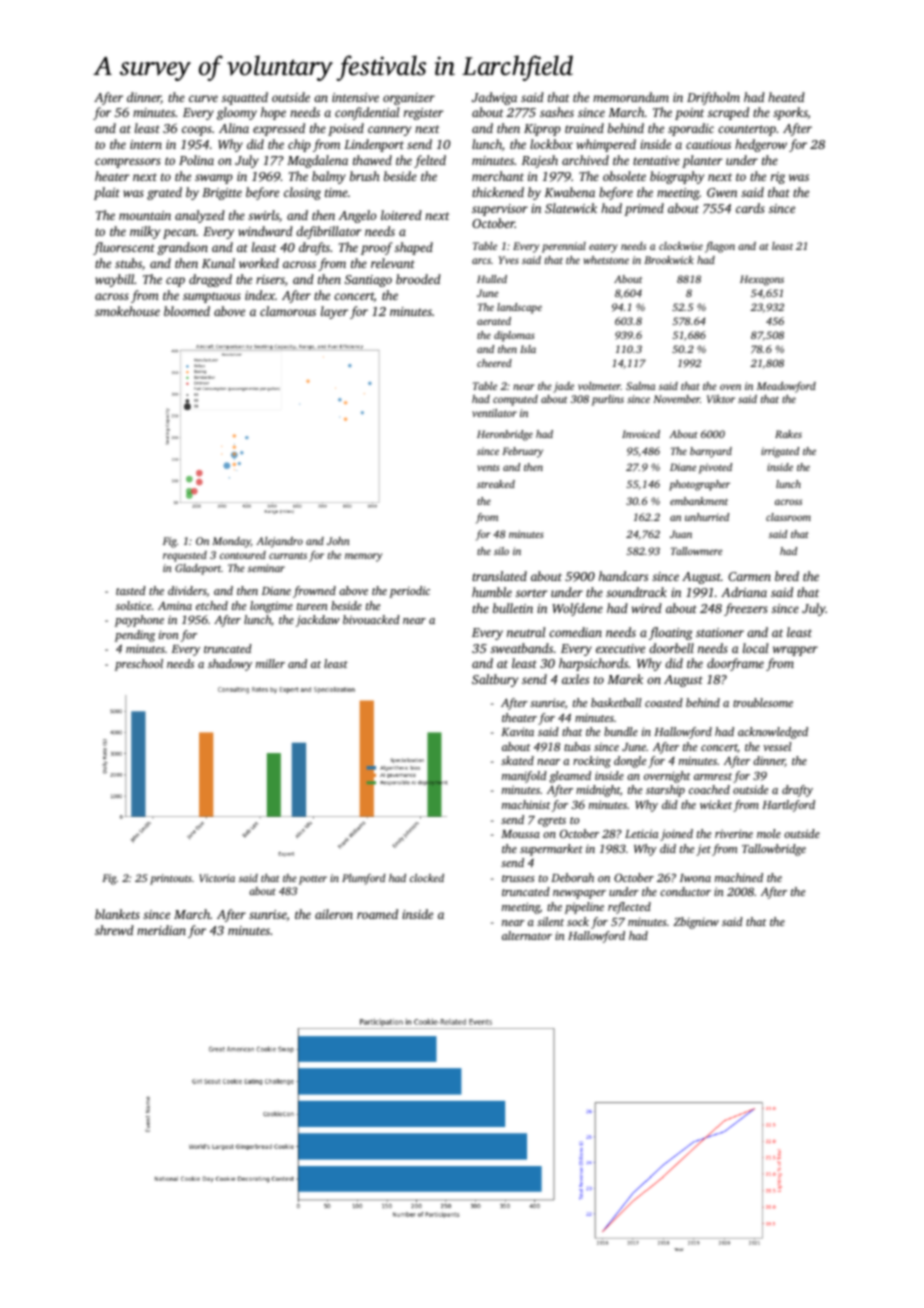 Image resolution: width=924 pixels, height=1308 pixels. Describe the element at coordinates (526, 804) in the screenshot. I see `machinist` at that location.
